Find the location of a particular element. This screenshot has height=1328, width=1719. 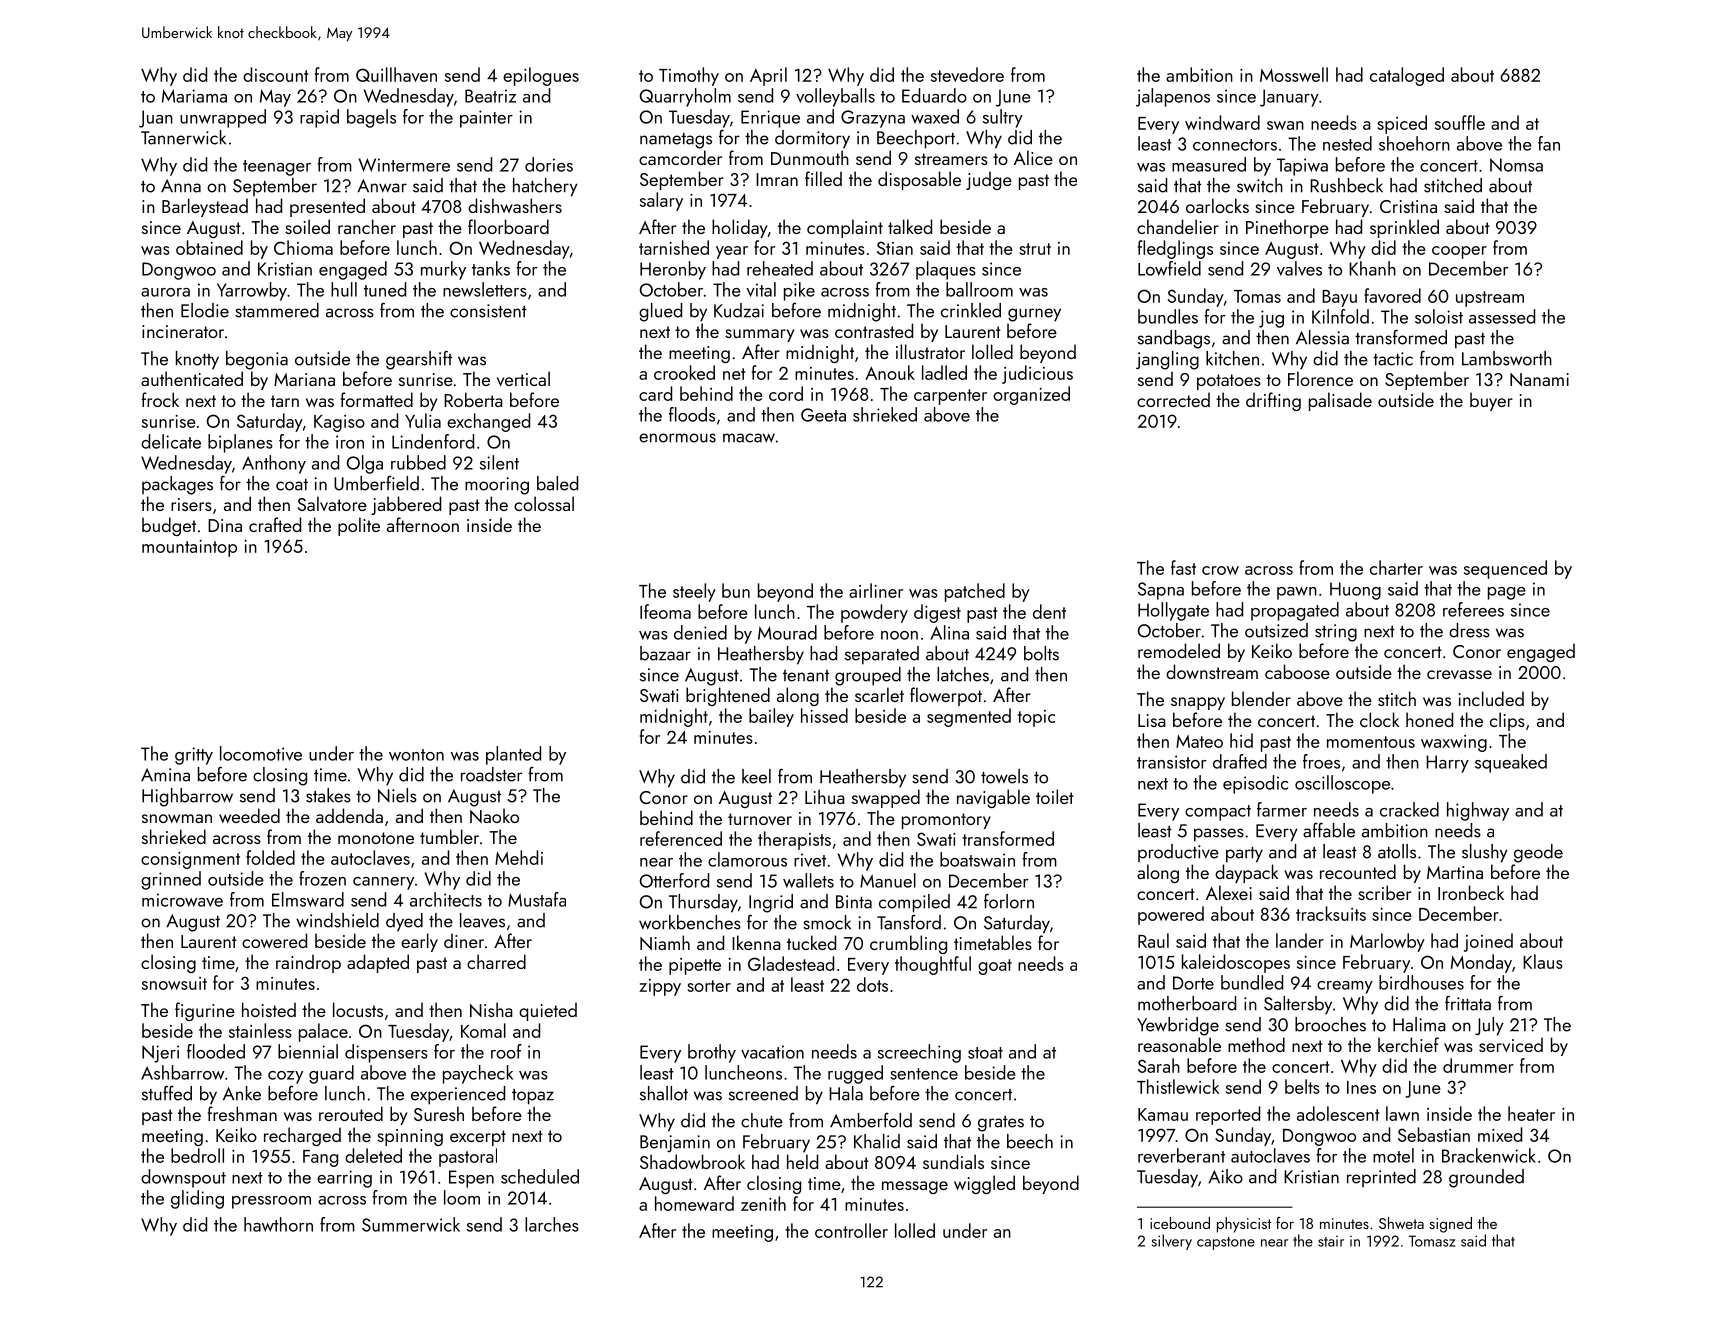

strut is located at coordinates (1035, 249).
